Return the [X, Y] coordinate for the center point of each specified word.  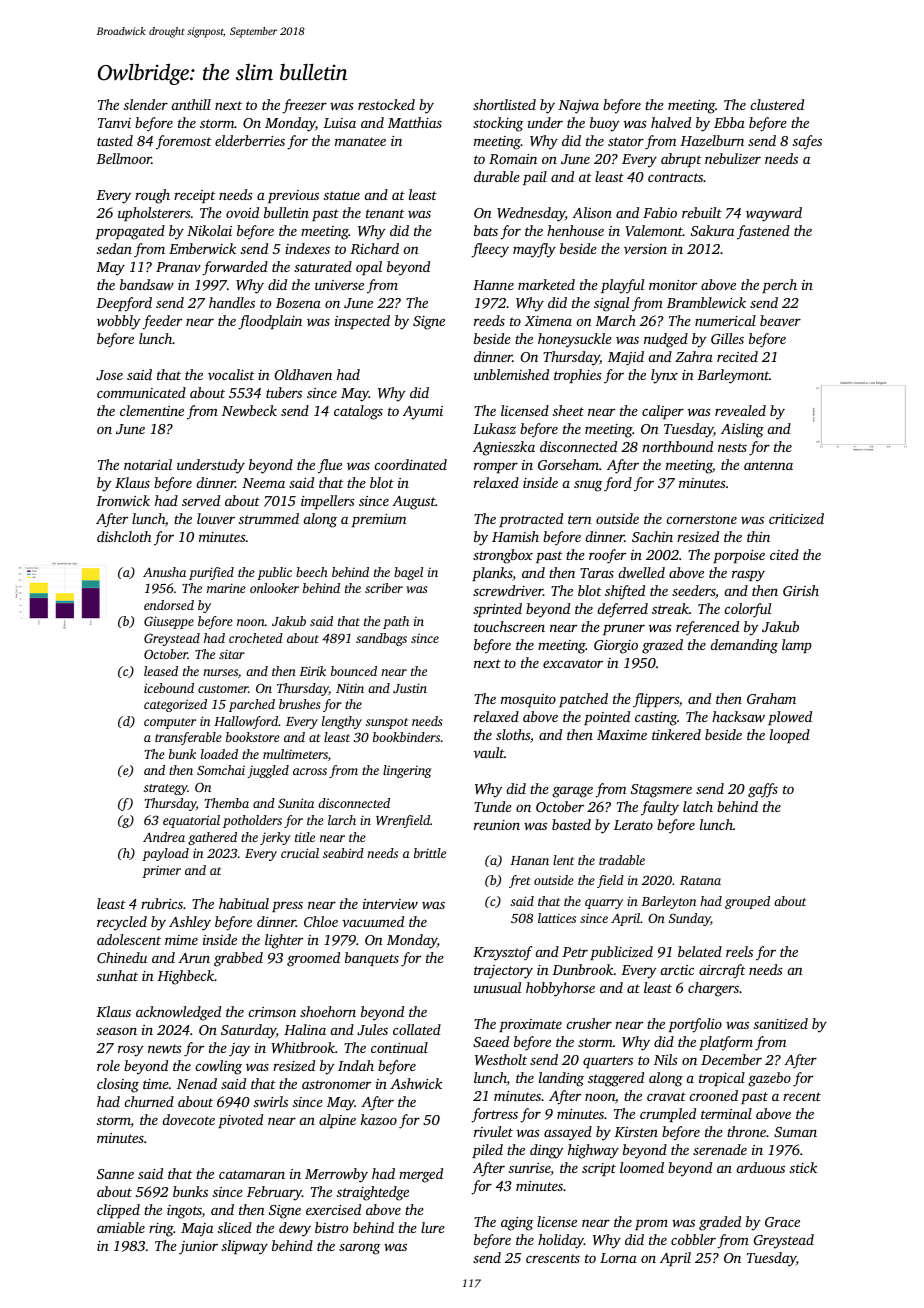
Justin [410, 688]
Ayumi [423, 413]
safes [807, 142]
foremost [184, 142]
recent [802, 1096]
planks [492, 574]
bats [486, 230]
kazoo [379, 1119]
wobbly [119, 322]
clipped [118, 1211]
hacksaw [738, 716]
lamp [797, 646]
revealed [740, 410]
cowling [218, 1067]
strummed [269, 518]
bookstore [253, 737]
